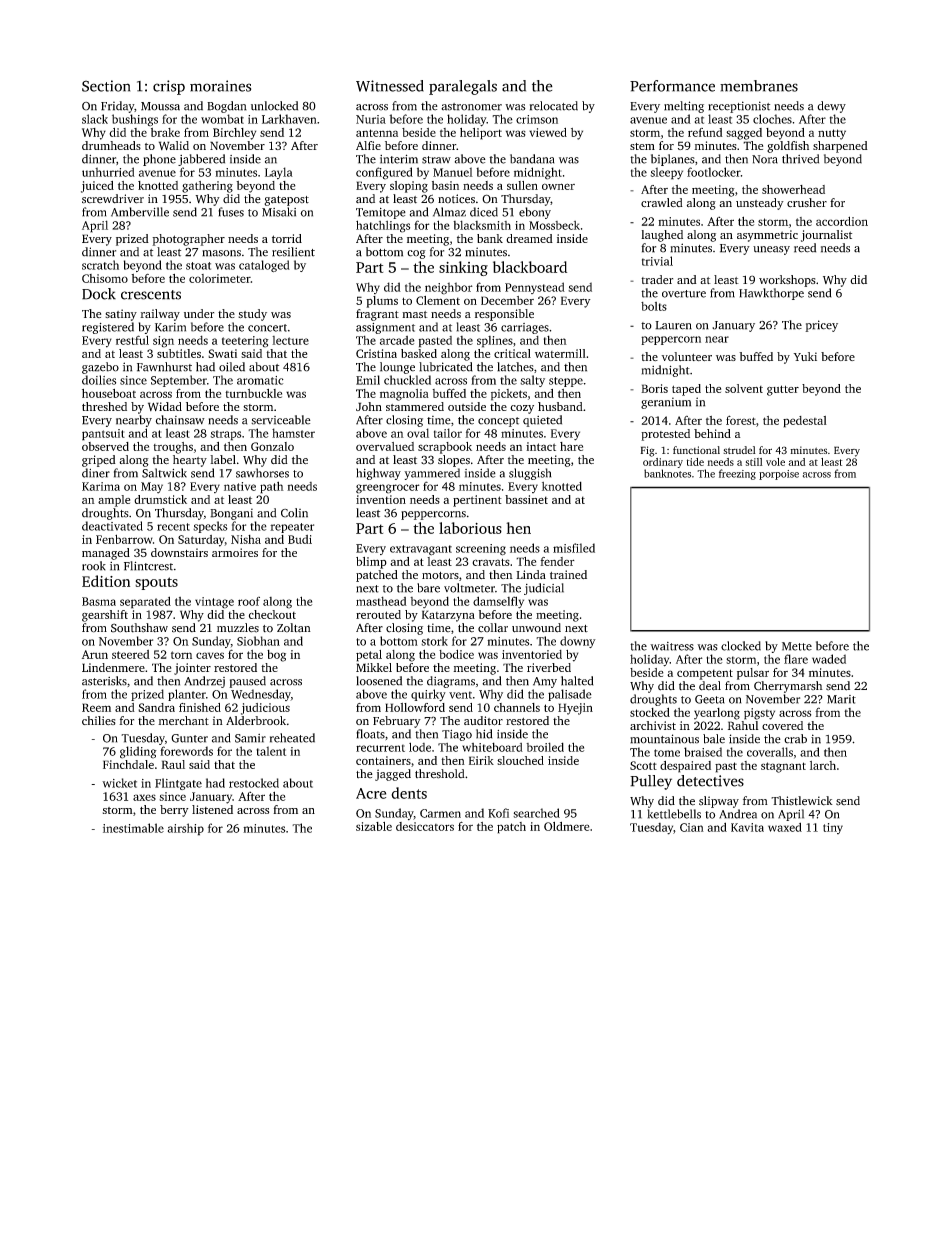 This screenshot has height=1233, width=952. What do you see at coordinates (463, 87) in the screenshot?
I see `paralegals` at bounding box center [463, 87].
